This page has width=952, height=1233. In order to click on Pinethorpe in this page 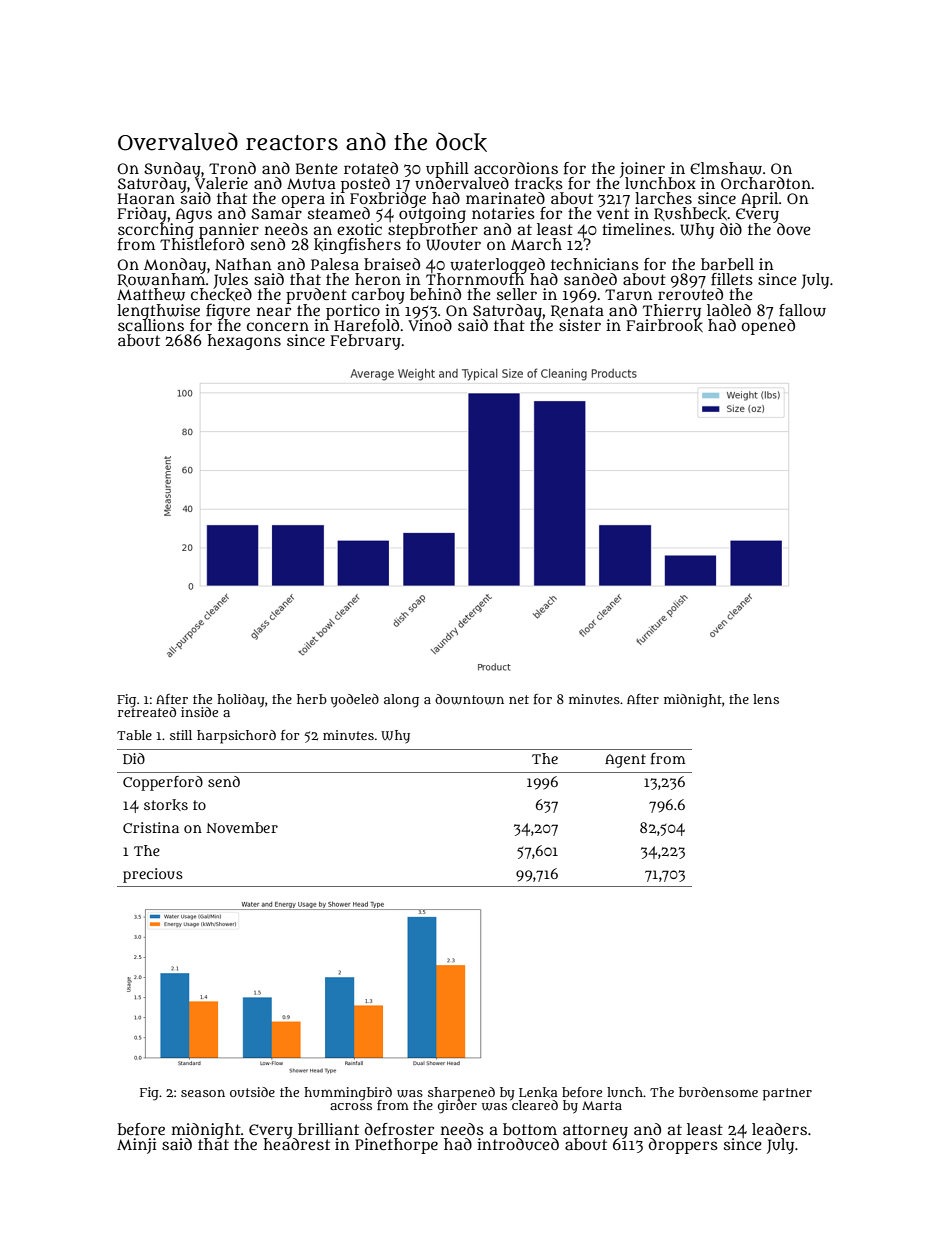, I will do `click(396, 1146)`.
